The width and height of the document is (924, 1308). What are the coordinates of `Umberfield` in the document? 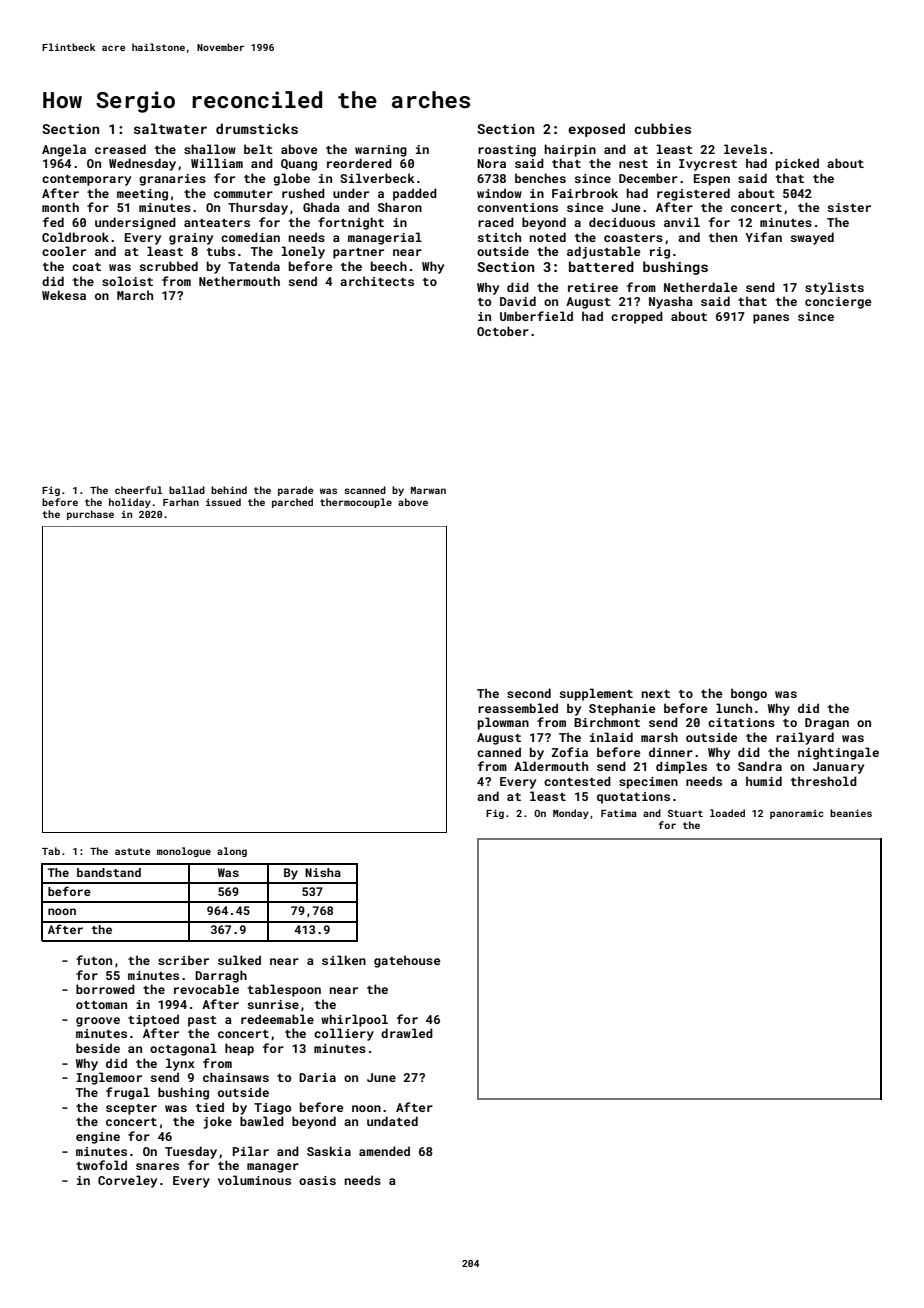 It's located at (536, 316).
